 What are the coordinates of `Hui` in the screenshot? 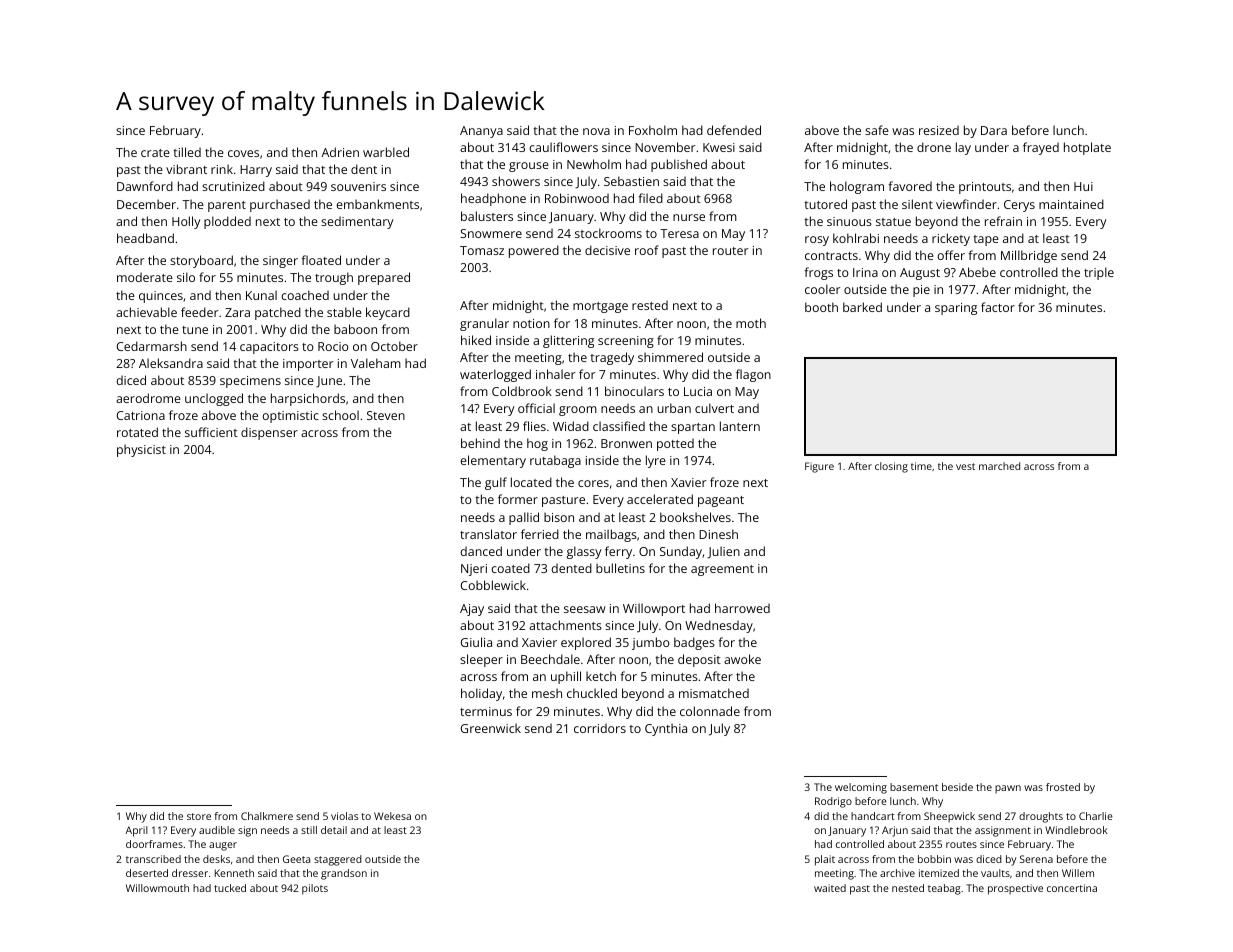 It's located at (1083, 186).
